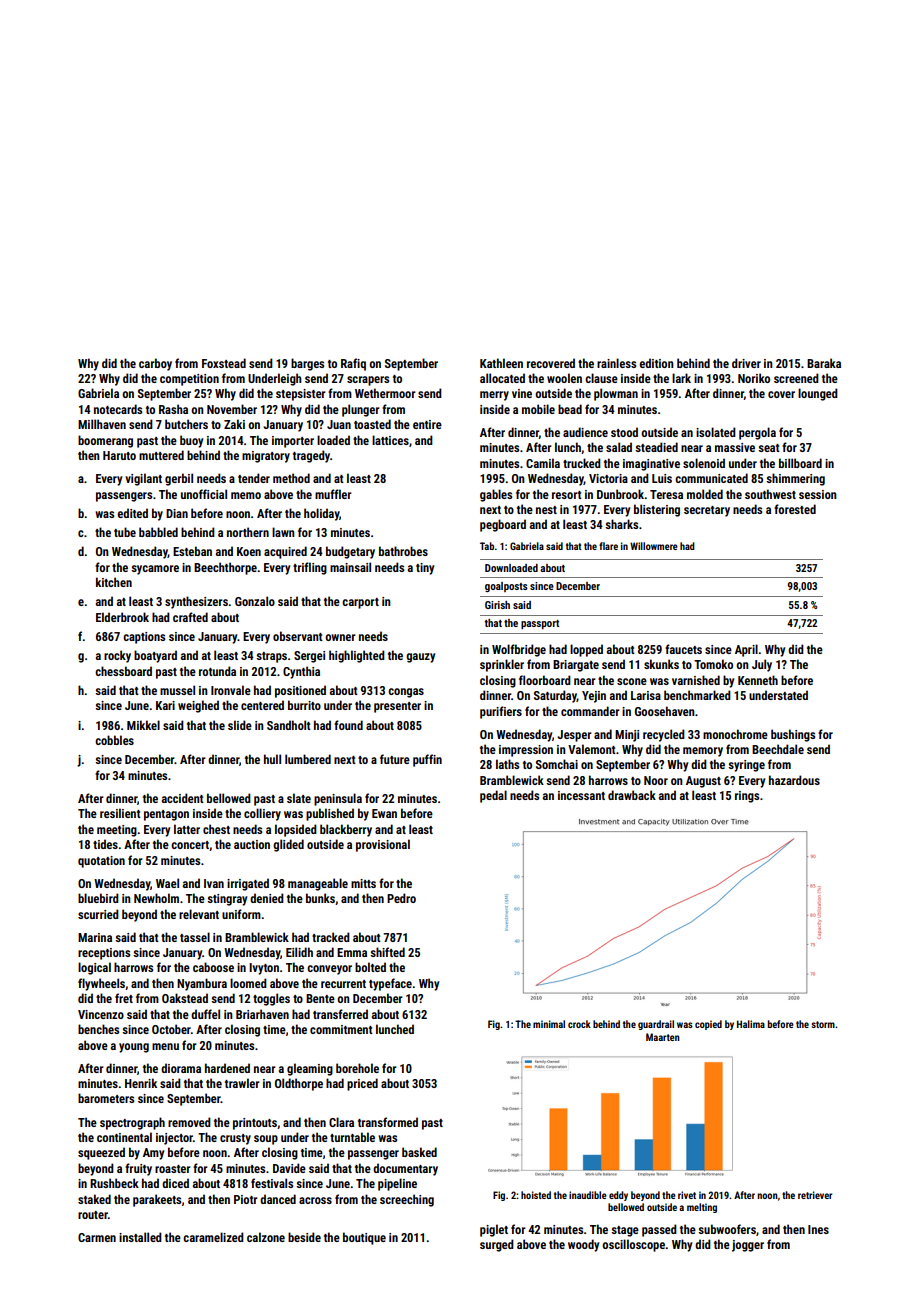  What do you see at coordinates (794, 780) in the screenshot?
I see `hazardous` at bounding box center [794, 780].
